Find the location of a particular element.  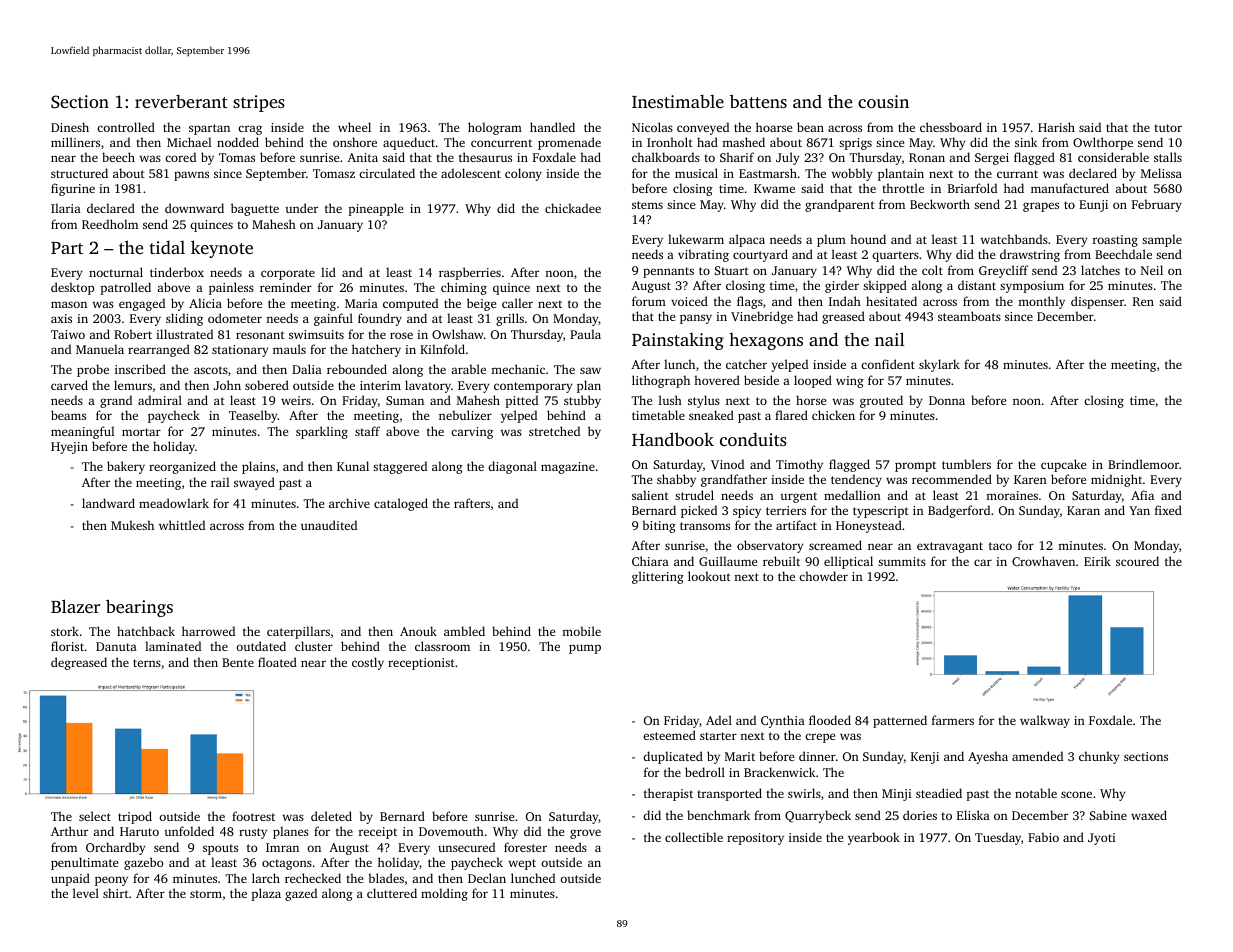

Adel is located at coordinates (719, 720).
